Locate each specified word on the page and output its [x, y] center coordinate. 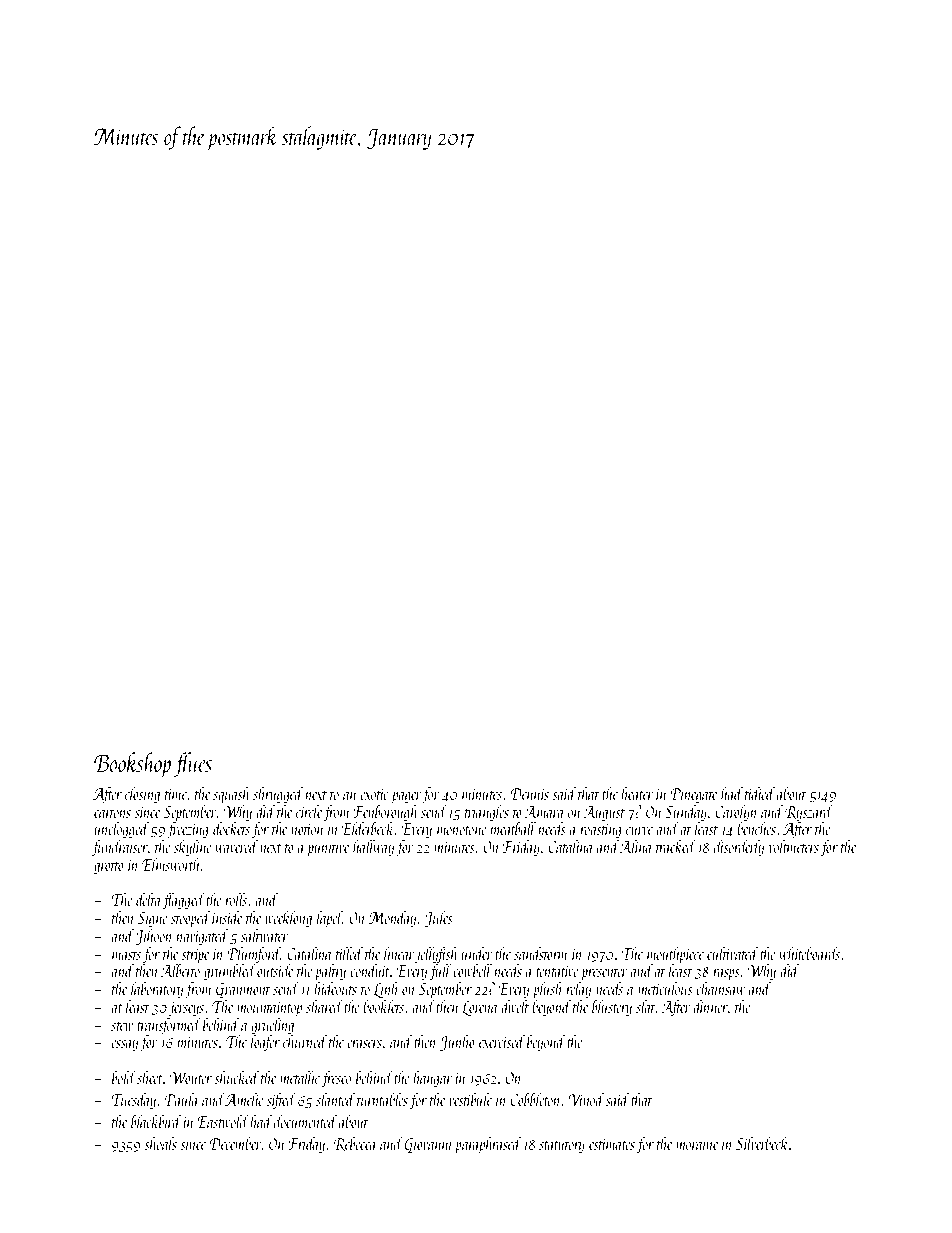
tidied [760, 793]
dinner [710, 1006]
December [236, 1143]
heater [637, 793]
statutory [562, 1147]
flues [192, 764]
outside [275, 970]
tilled [349, 953]
